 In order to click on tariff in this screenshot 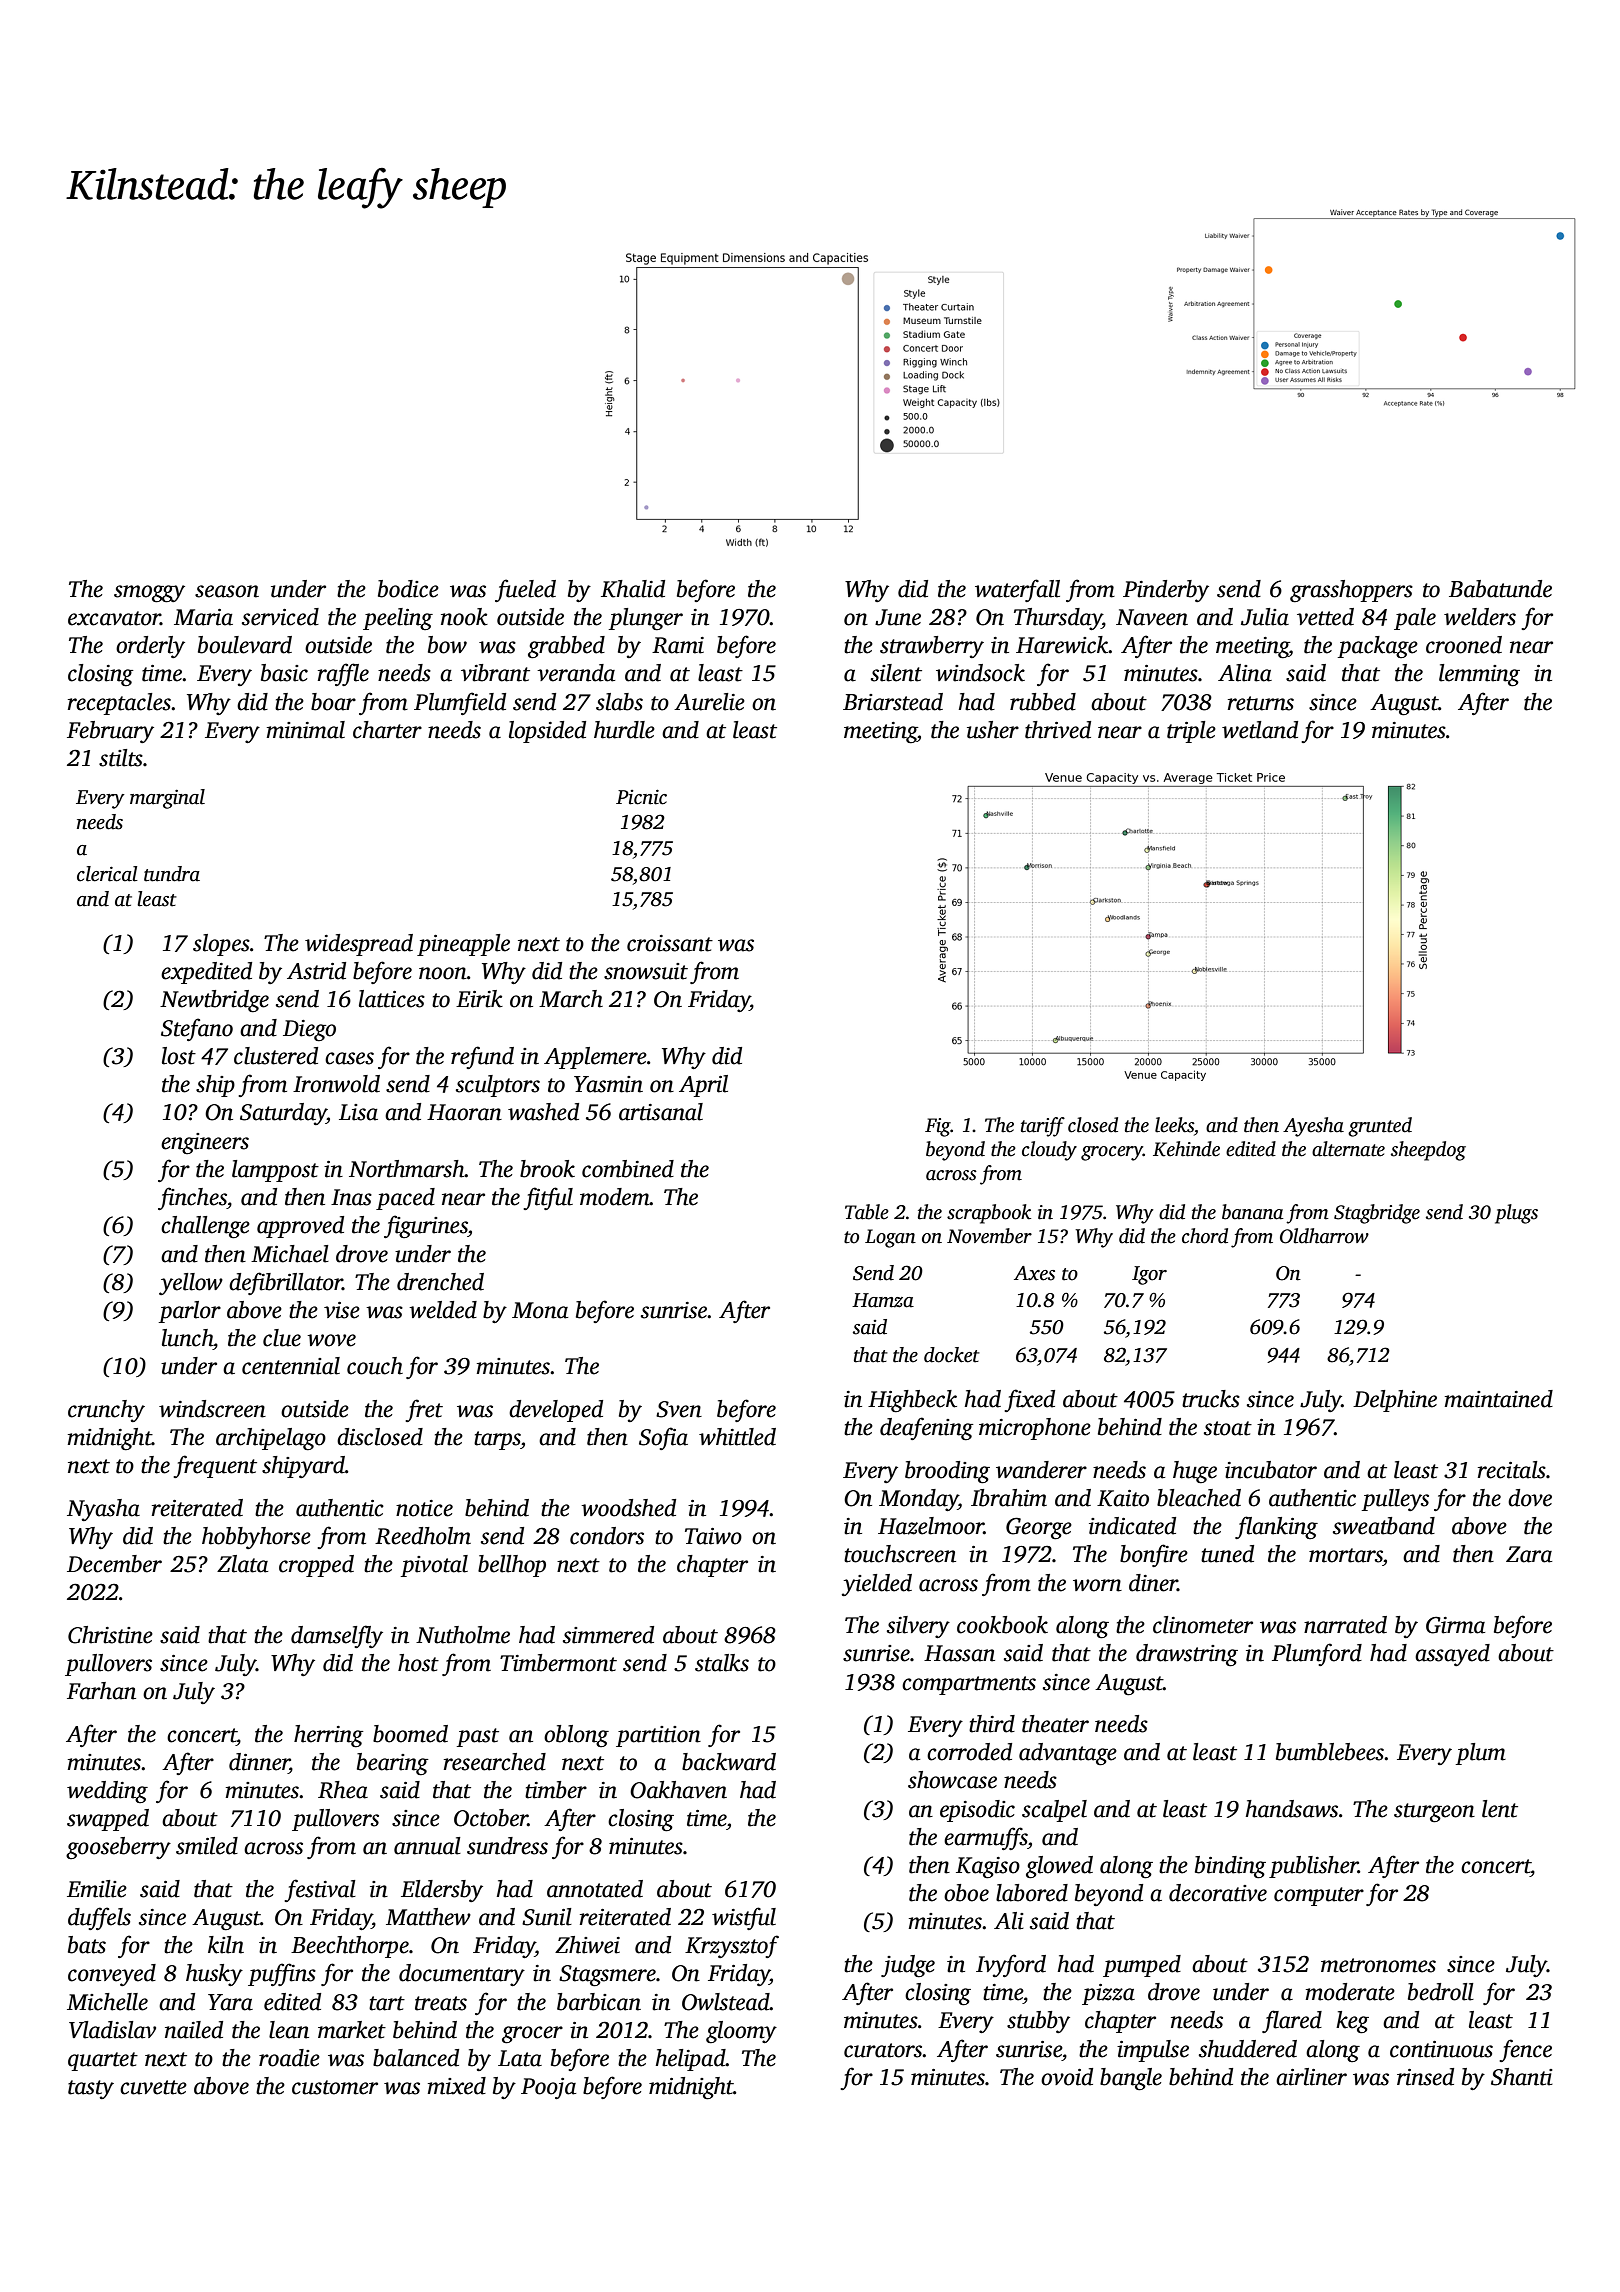, I will do `click(1043, 1127)`.
